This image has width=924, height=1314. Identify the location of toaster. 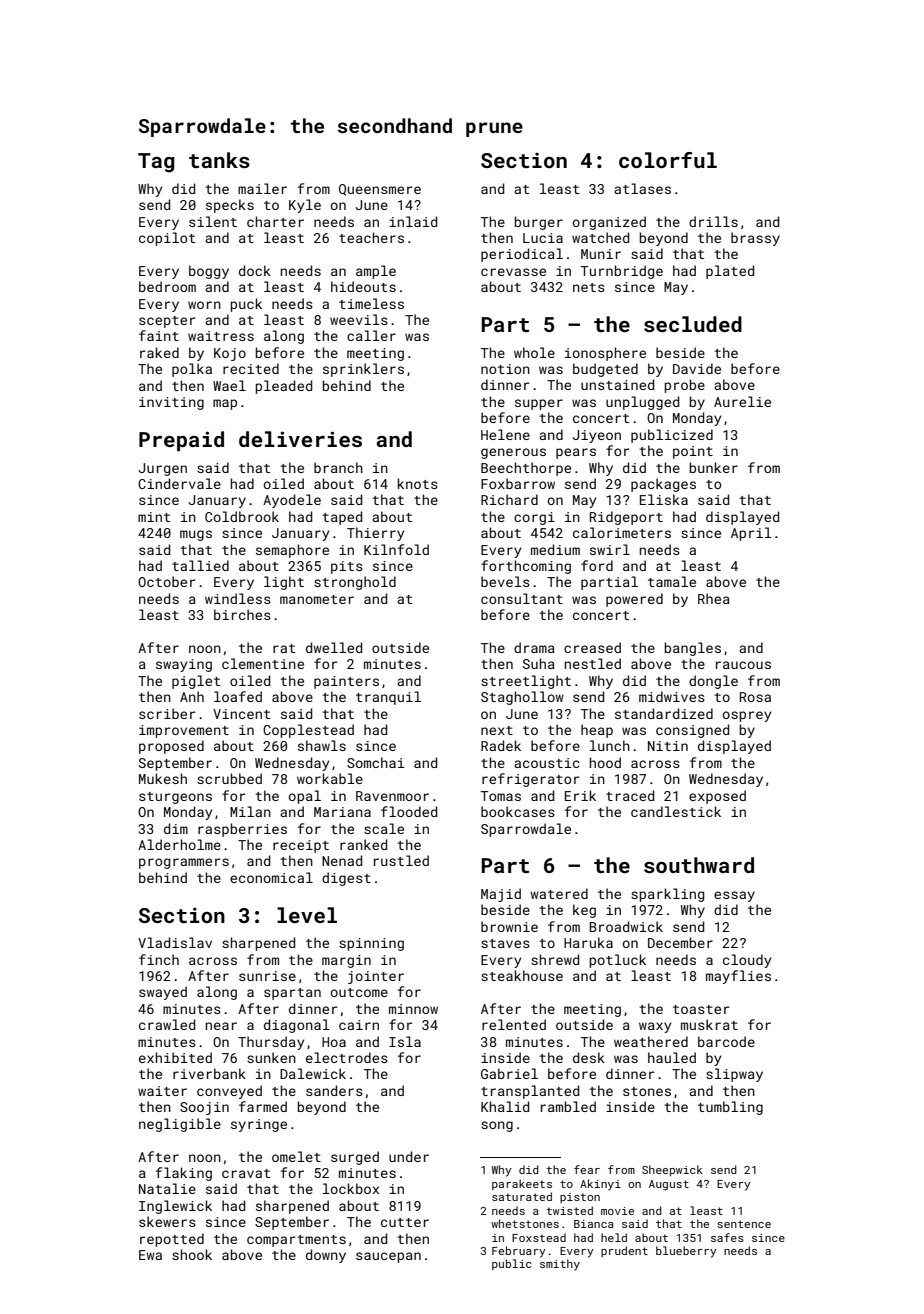
(701, 1009).
